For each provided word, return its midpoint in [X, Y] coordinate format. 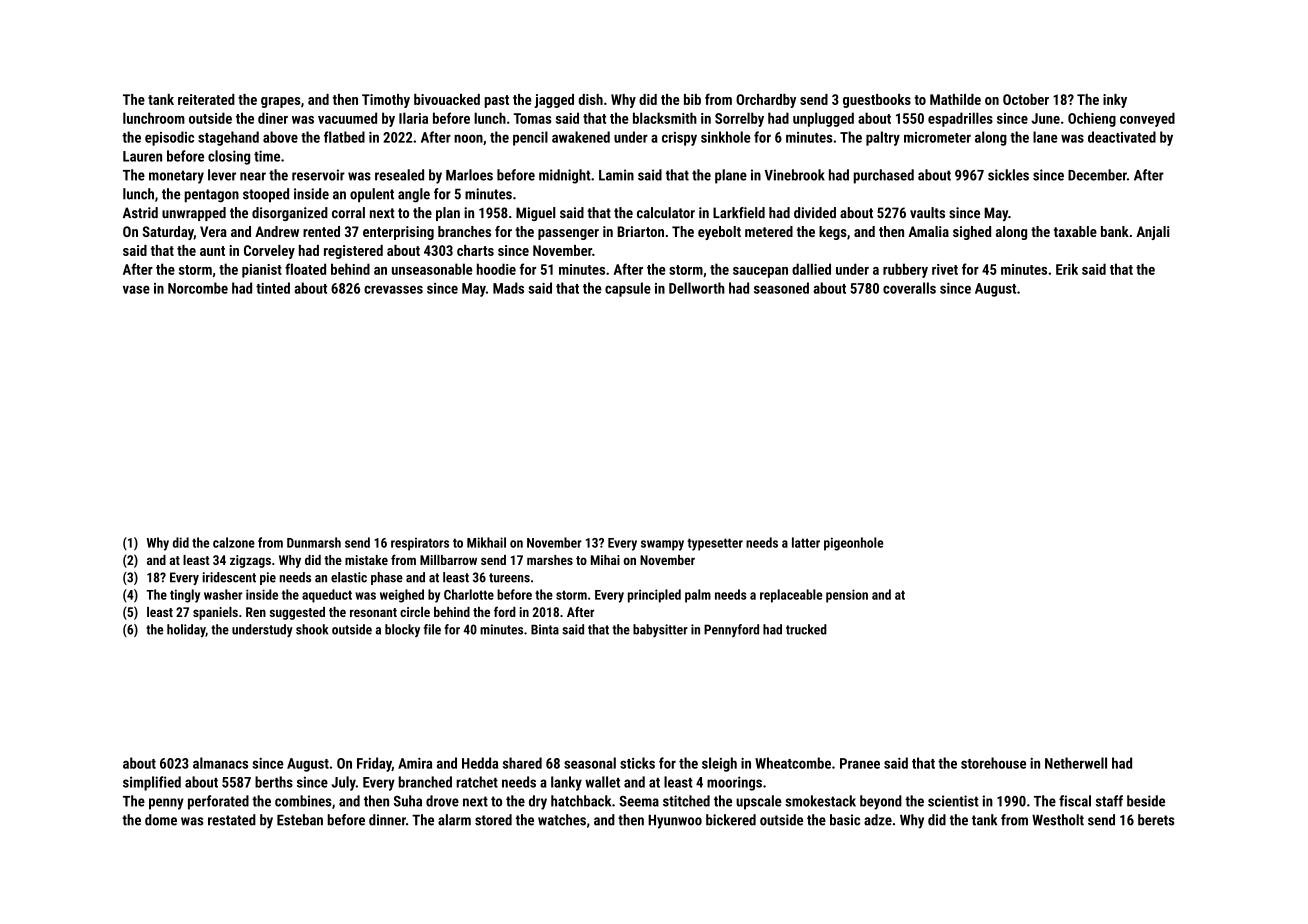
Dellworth [697, 288]
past [497, 101]
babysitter [660, 630]
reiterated [206, 99]
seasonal [590, 763]
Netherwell [1076, 763]
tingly [185, 596]
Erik [1067, 269]
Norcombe [198, 288]
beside [1146, 801]
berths [274, 782]
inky [1115, 101]
